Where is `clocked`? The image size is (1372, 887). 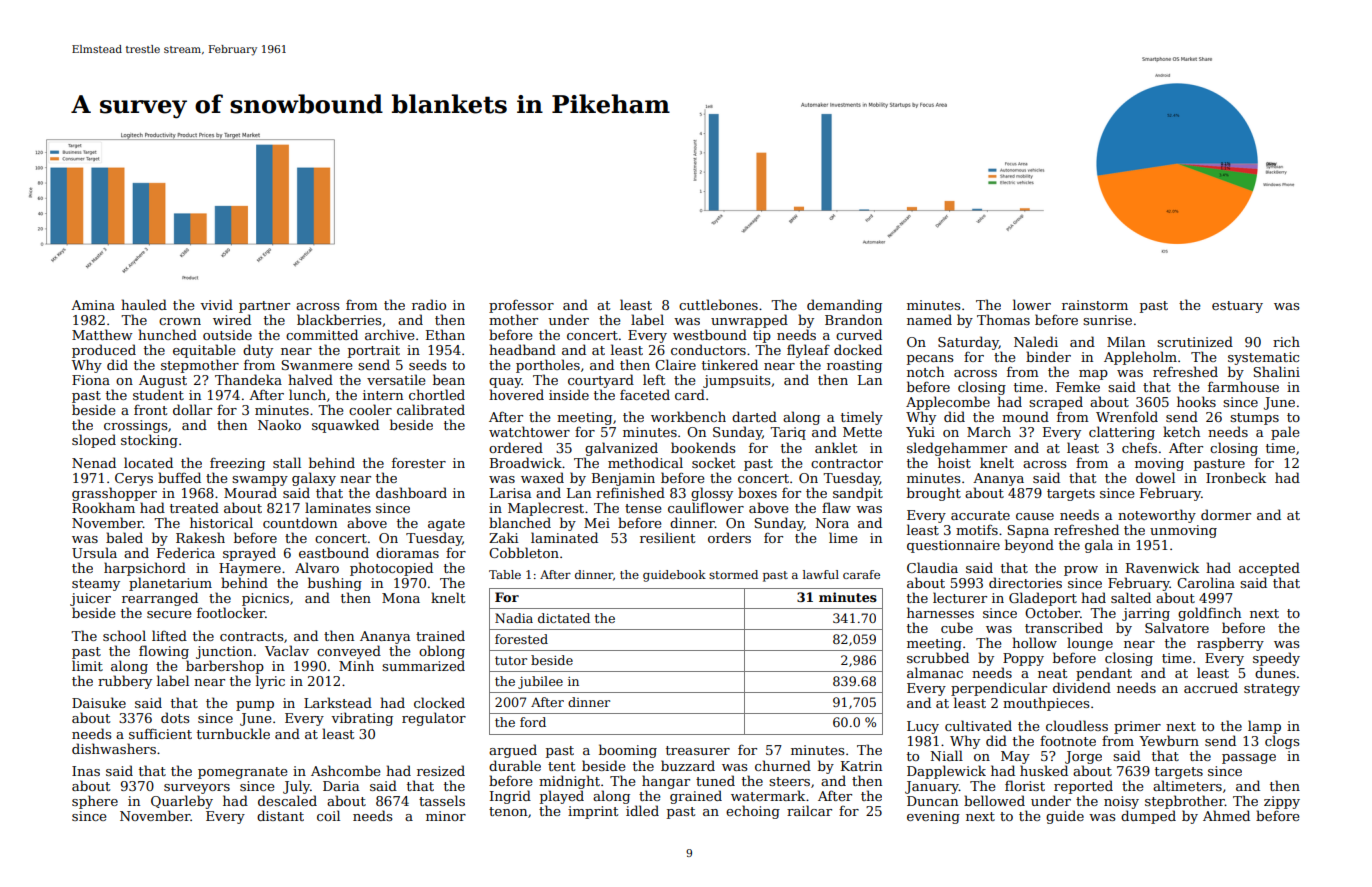 clocked is located at coordinates (439, 702).
